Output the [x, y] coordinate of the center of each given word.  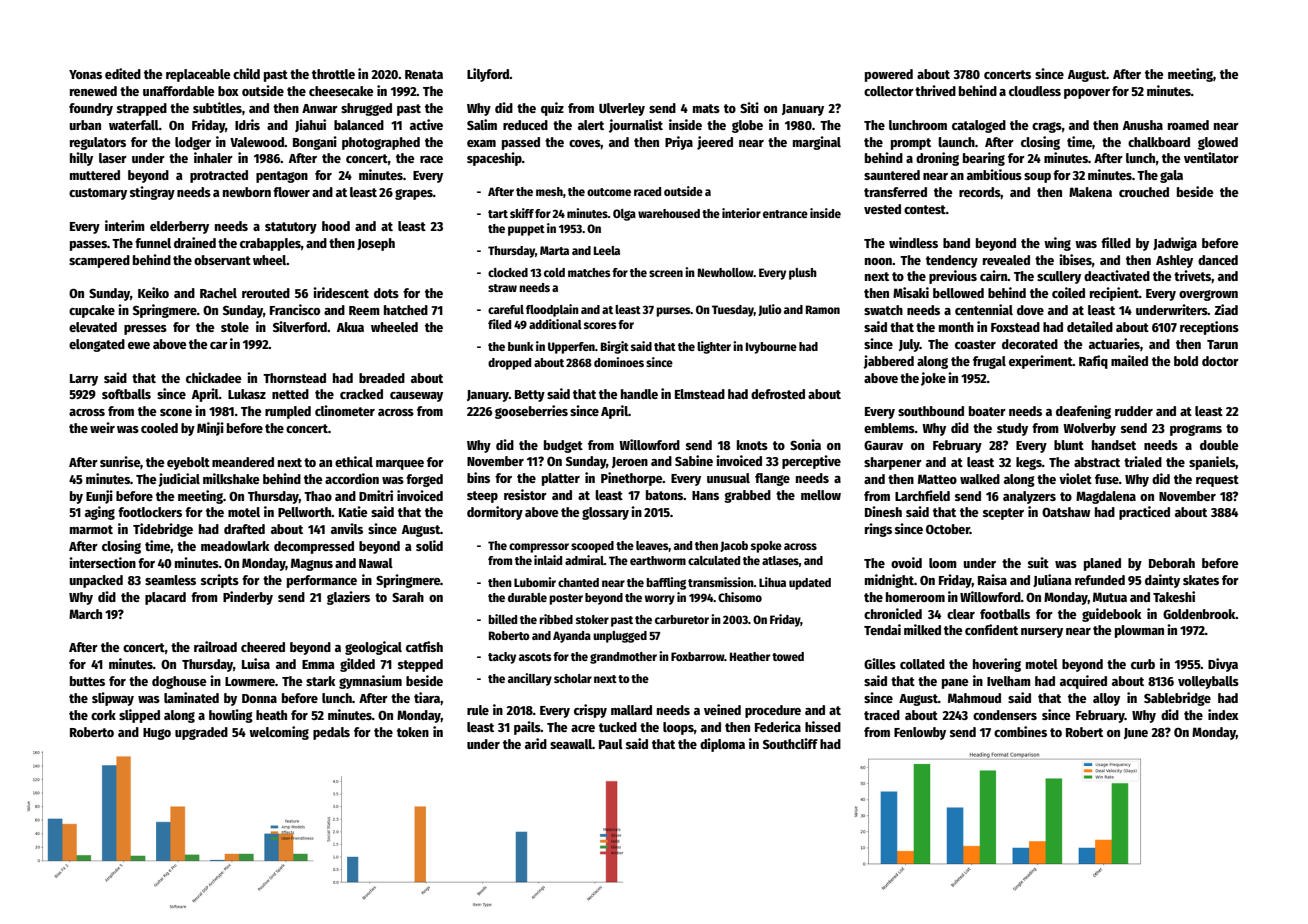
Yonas [85, 74]
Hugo [157, 734]
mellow [821, 495]
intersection [102, 562]
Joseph [376, 244]
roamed [1188, 125]
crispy [590, 711]
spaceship [494, 159]
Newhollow [726, 272]
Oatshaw [1066, 512]
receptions [1209, 328]
